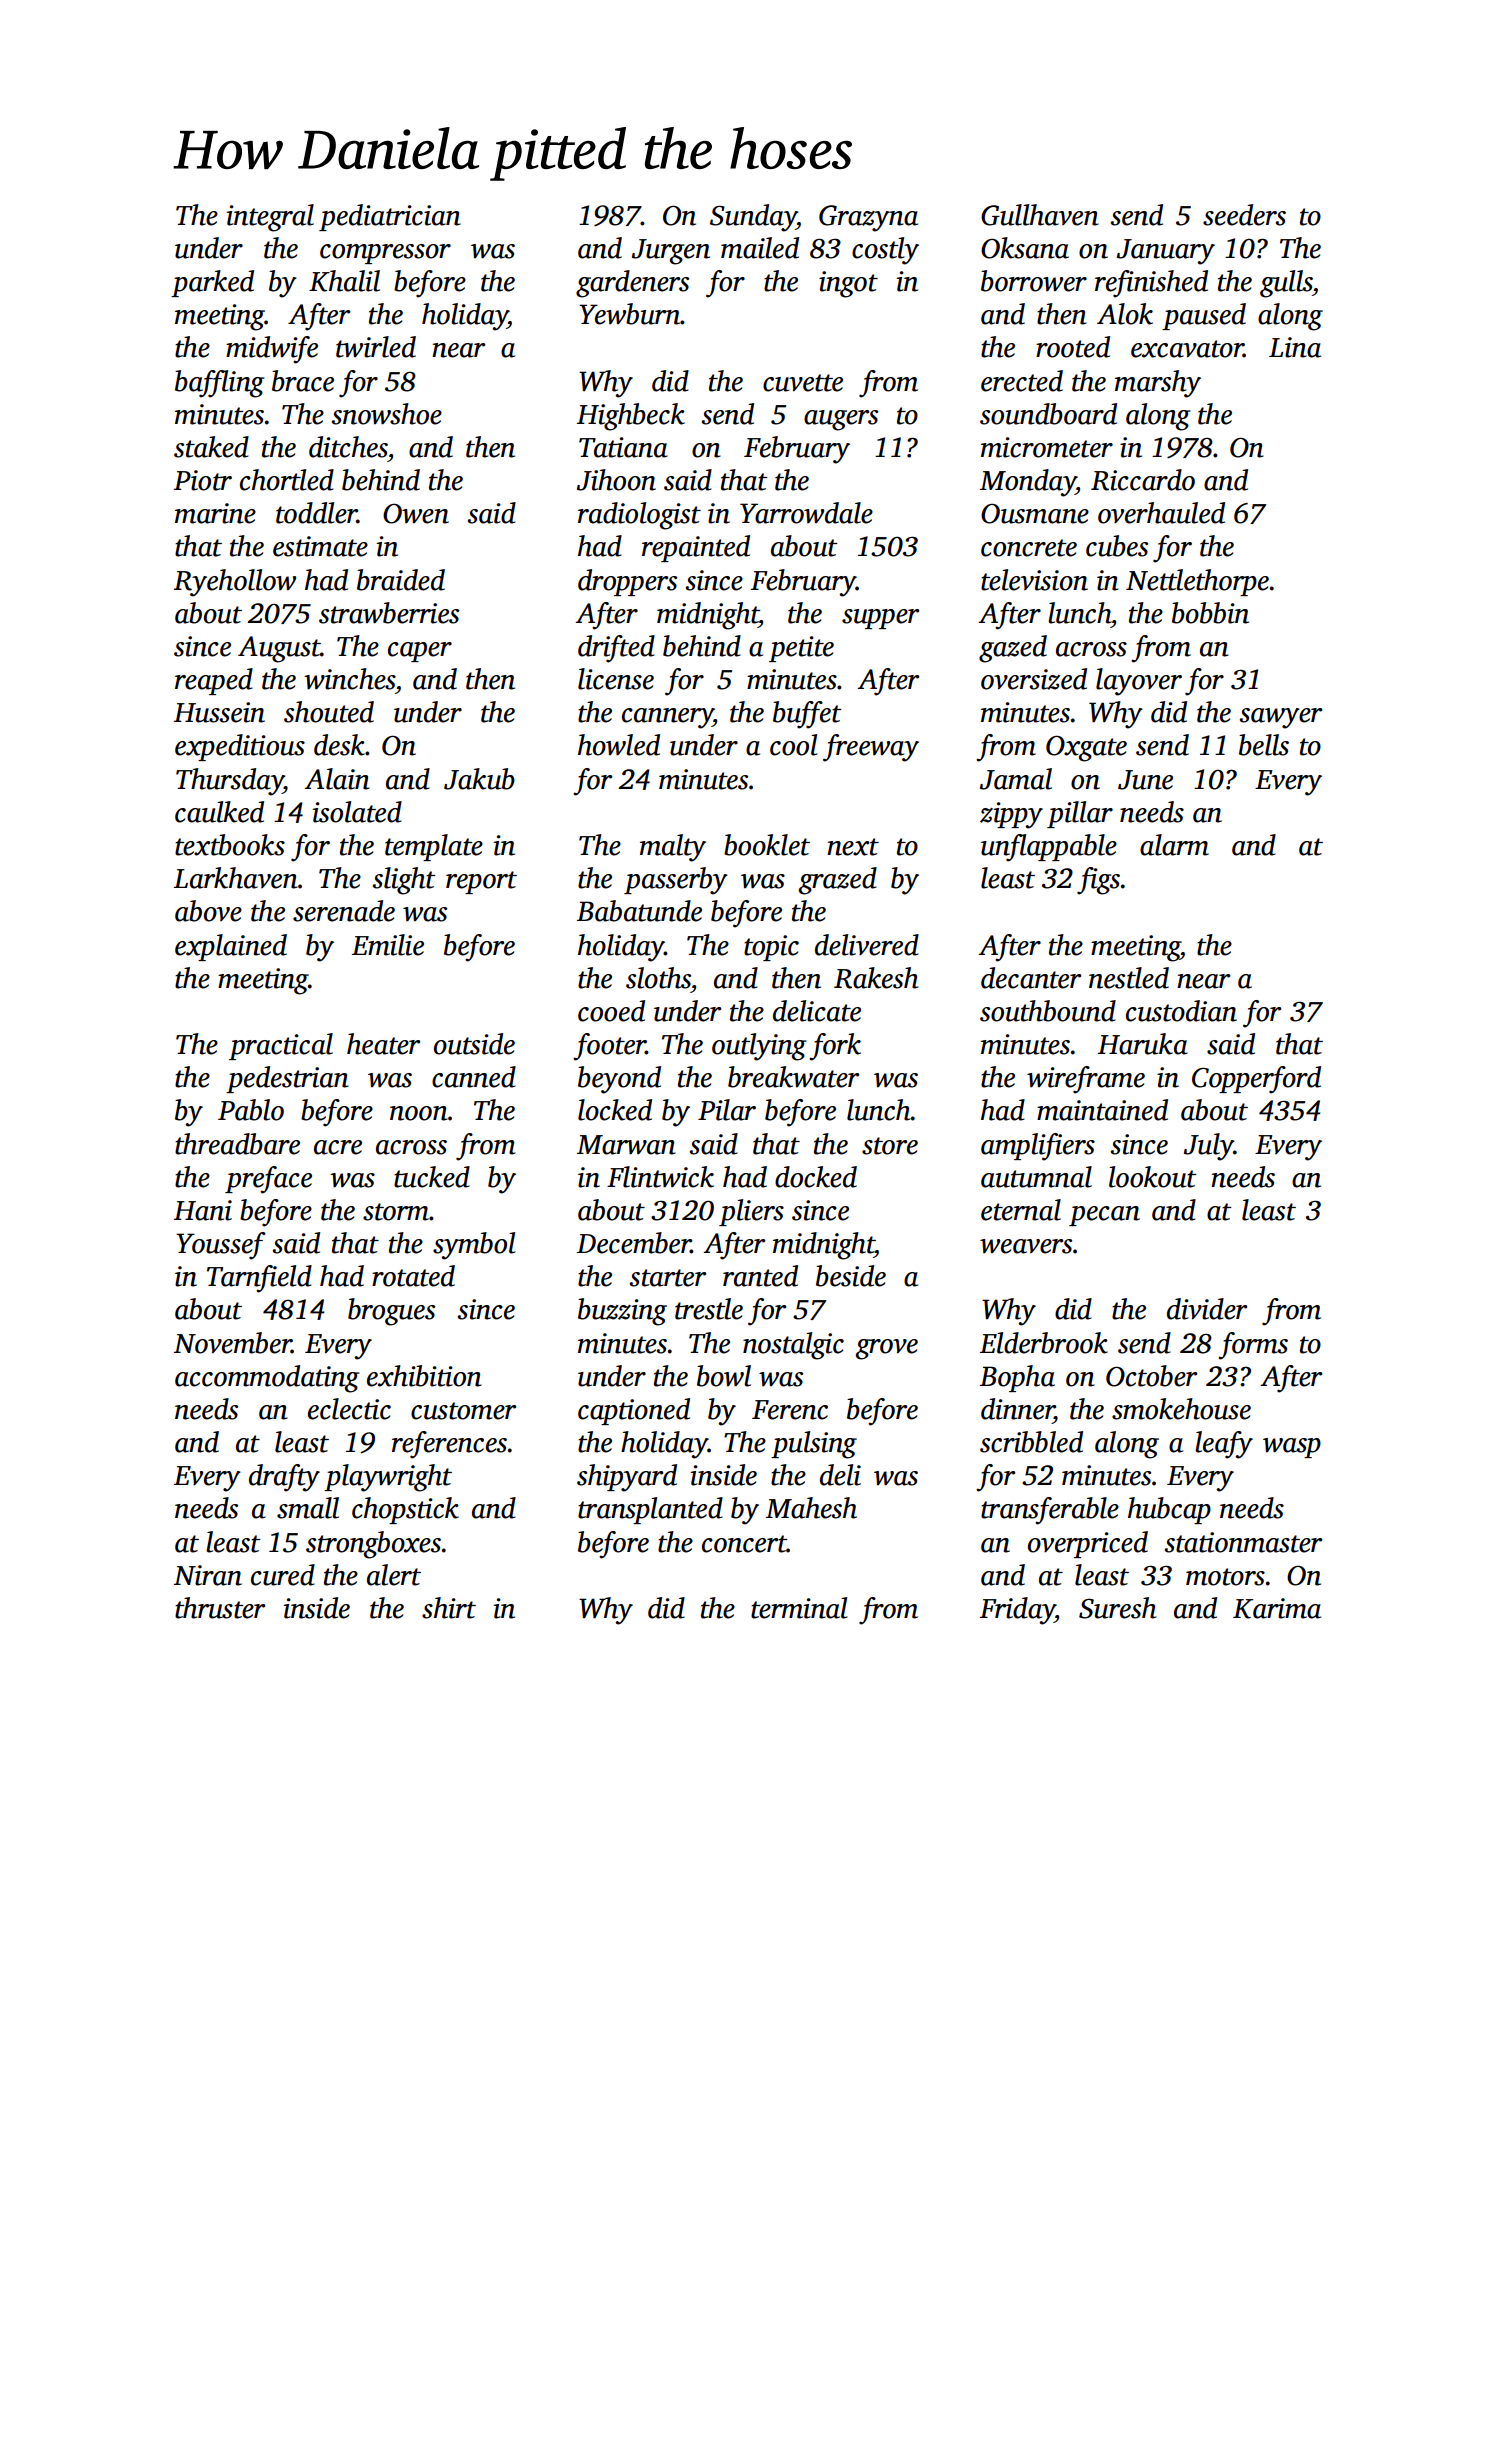 The width and height of the screenshot is (1496, 2464). Describe the element at coordinates (627, 582) in the screenshot. I see `droppers` at that location.
